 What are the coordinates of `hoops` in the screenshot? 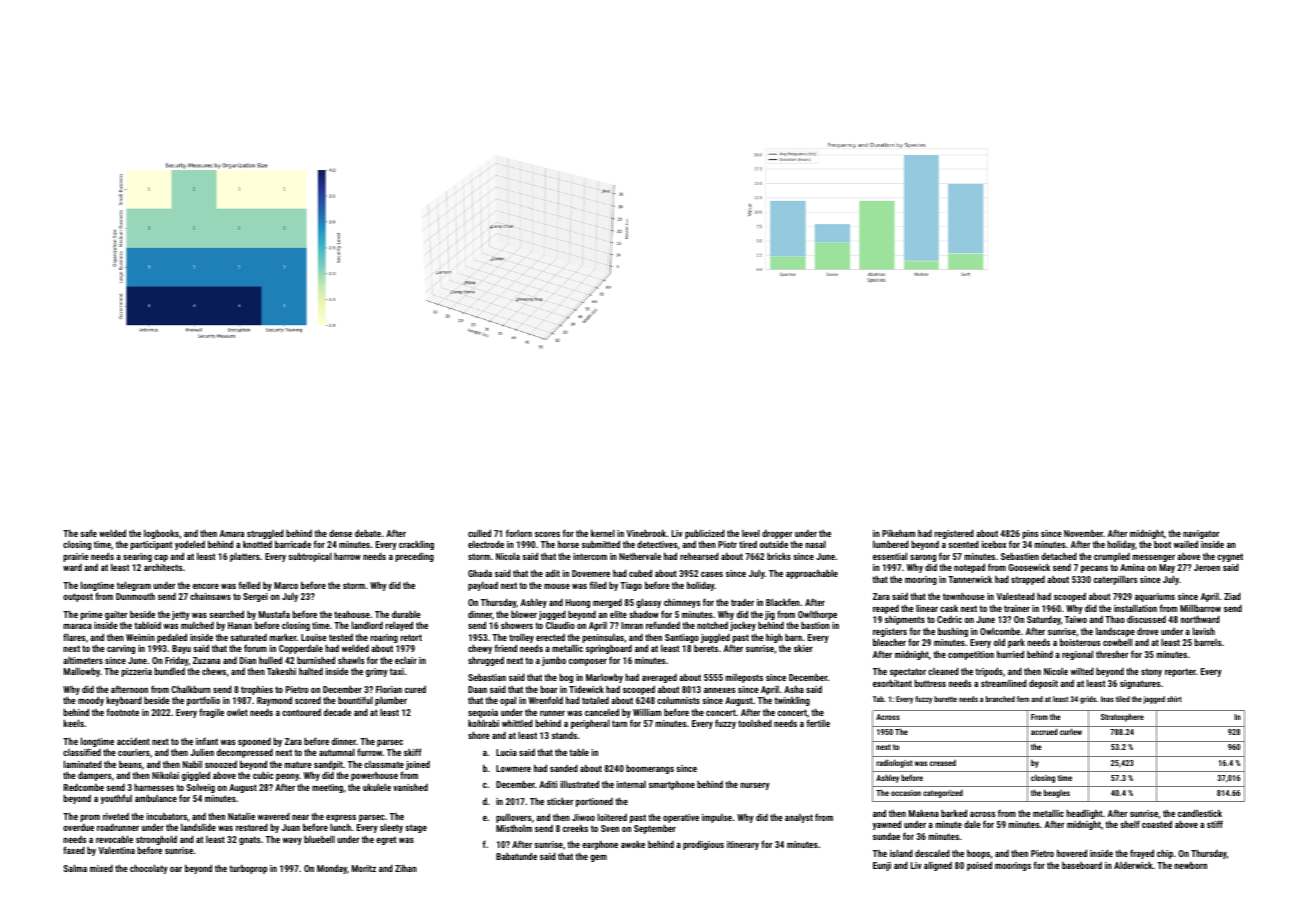 It's located at (978, 854).
